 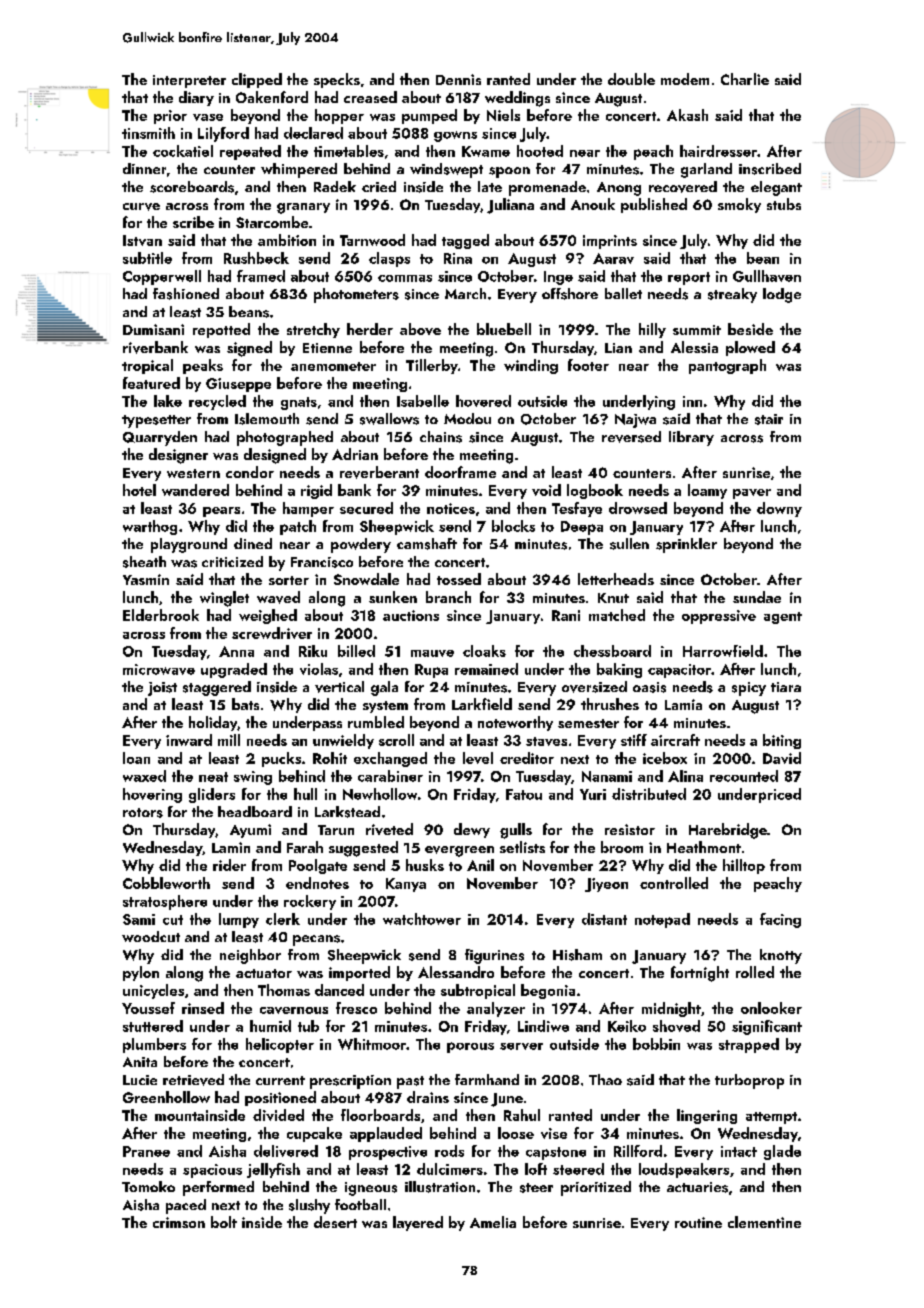 I want to click on tiara, so click(x=786, y=687).
